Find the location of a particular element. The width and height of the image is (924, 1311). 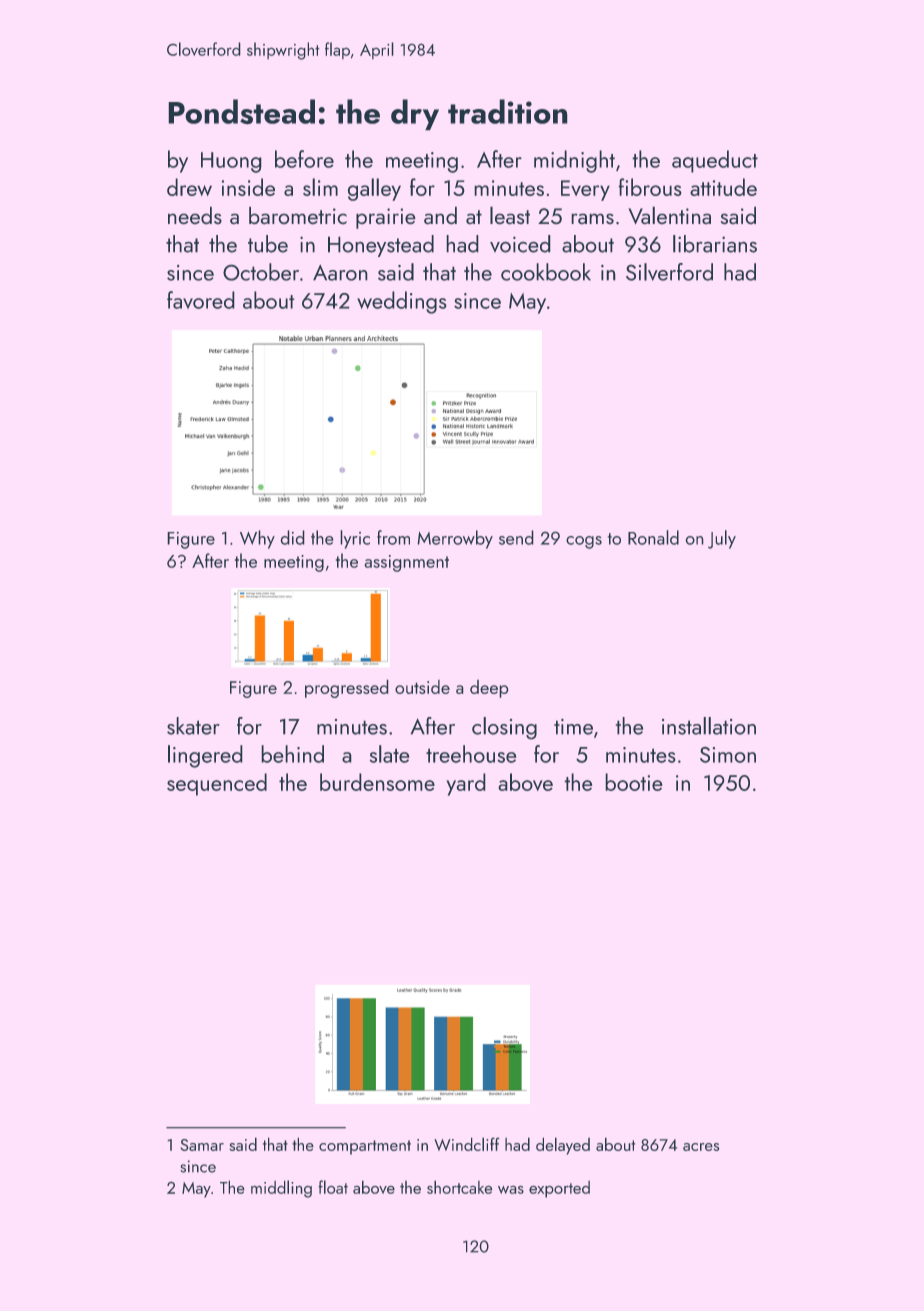

inside is located at coordinates (248, 187).
